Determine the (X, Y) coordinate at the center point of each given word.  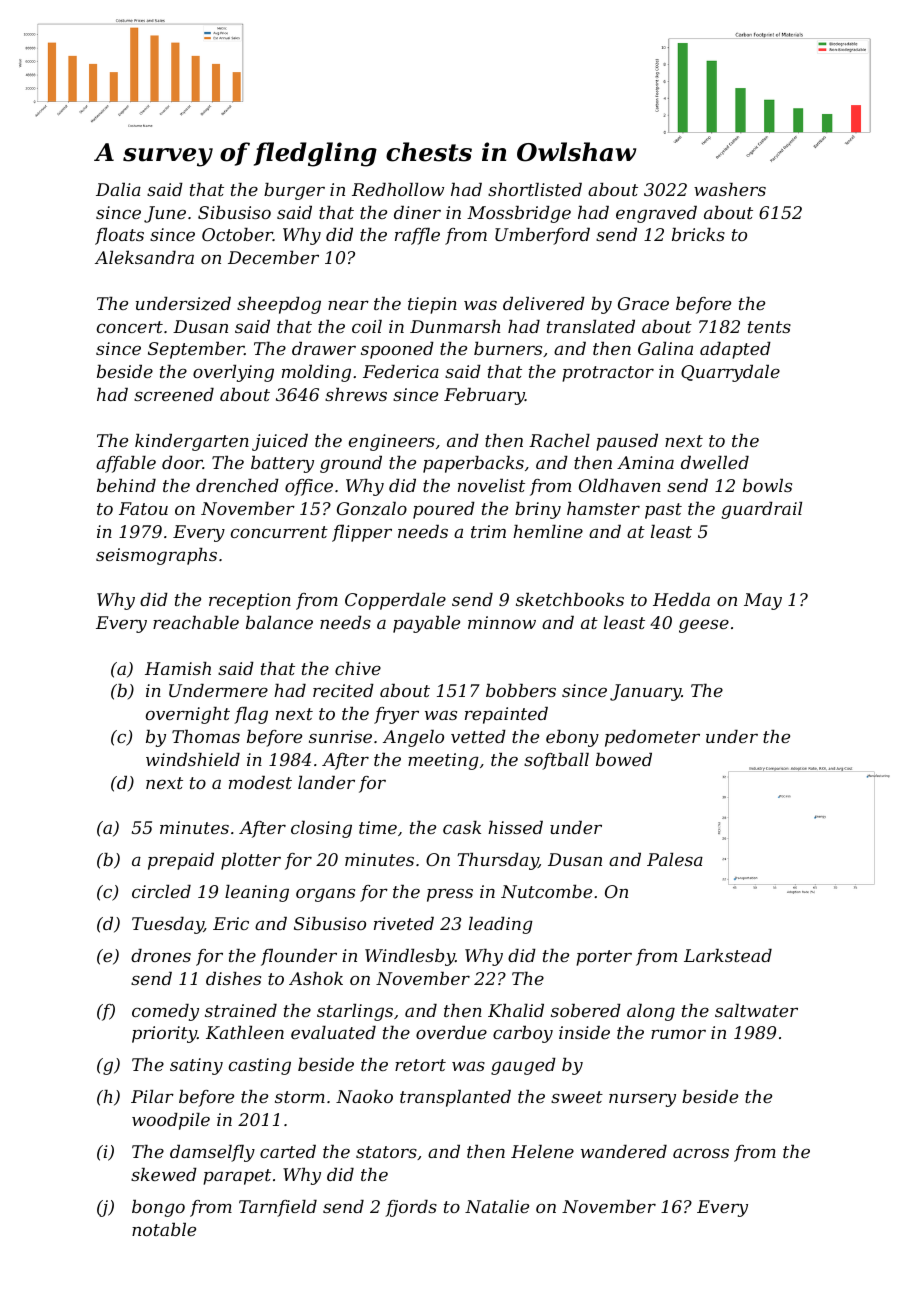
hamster (603, 508)
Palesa (675, 859)
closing (321, 829)
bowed (624, 759)
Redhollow (398, 189)
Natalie (497, 1206)
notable (164, 1229)
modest (260, 782)
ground (351, 464)
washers (730, 189)
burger (294, 191)
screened (174, 394)
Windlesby (410, 957)
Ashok (316, 978)
